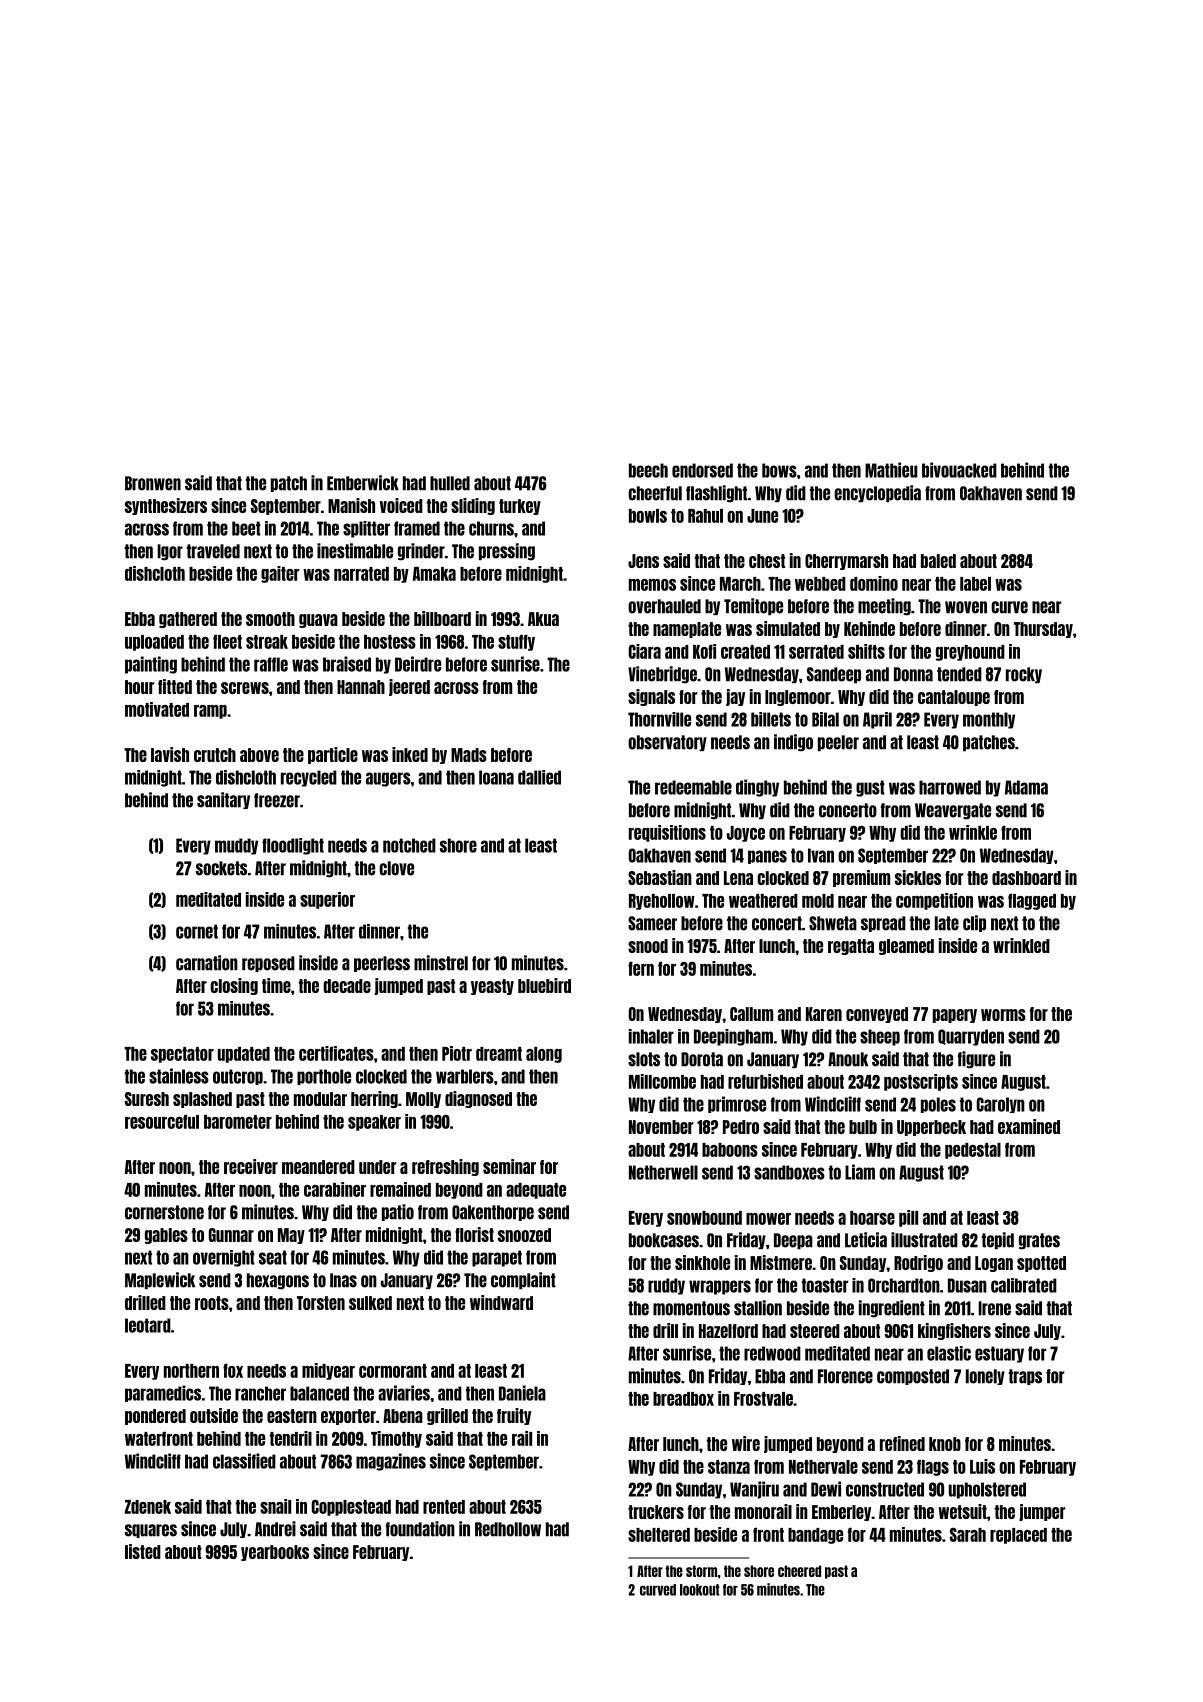  I want to click on Emberwick, so click(363, 483).
